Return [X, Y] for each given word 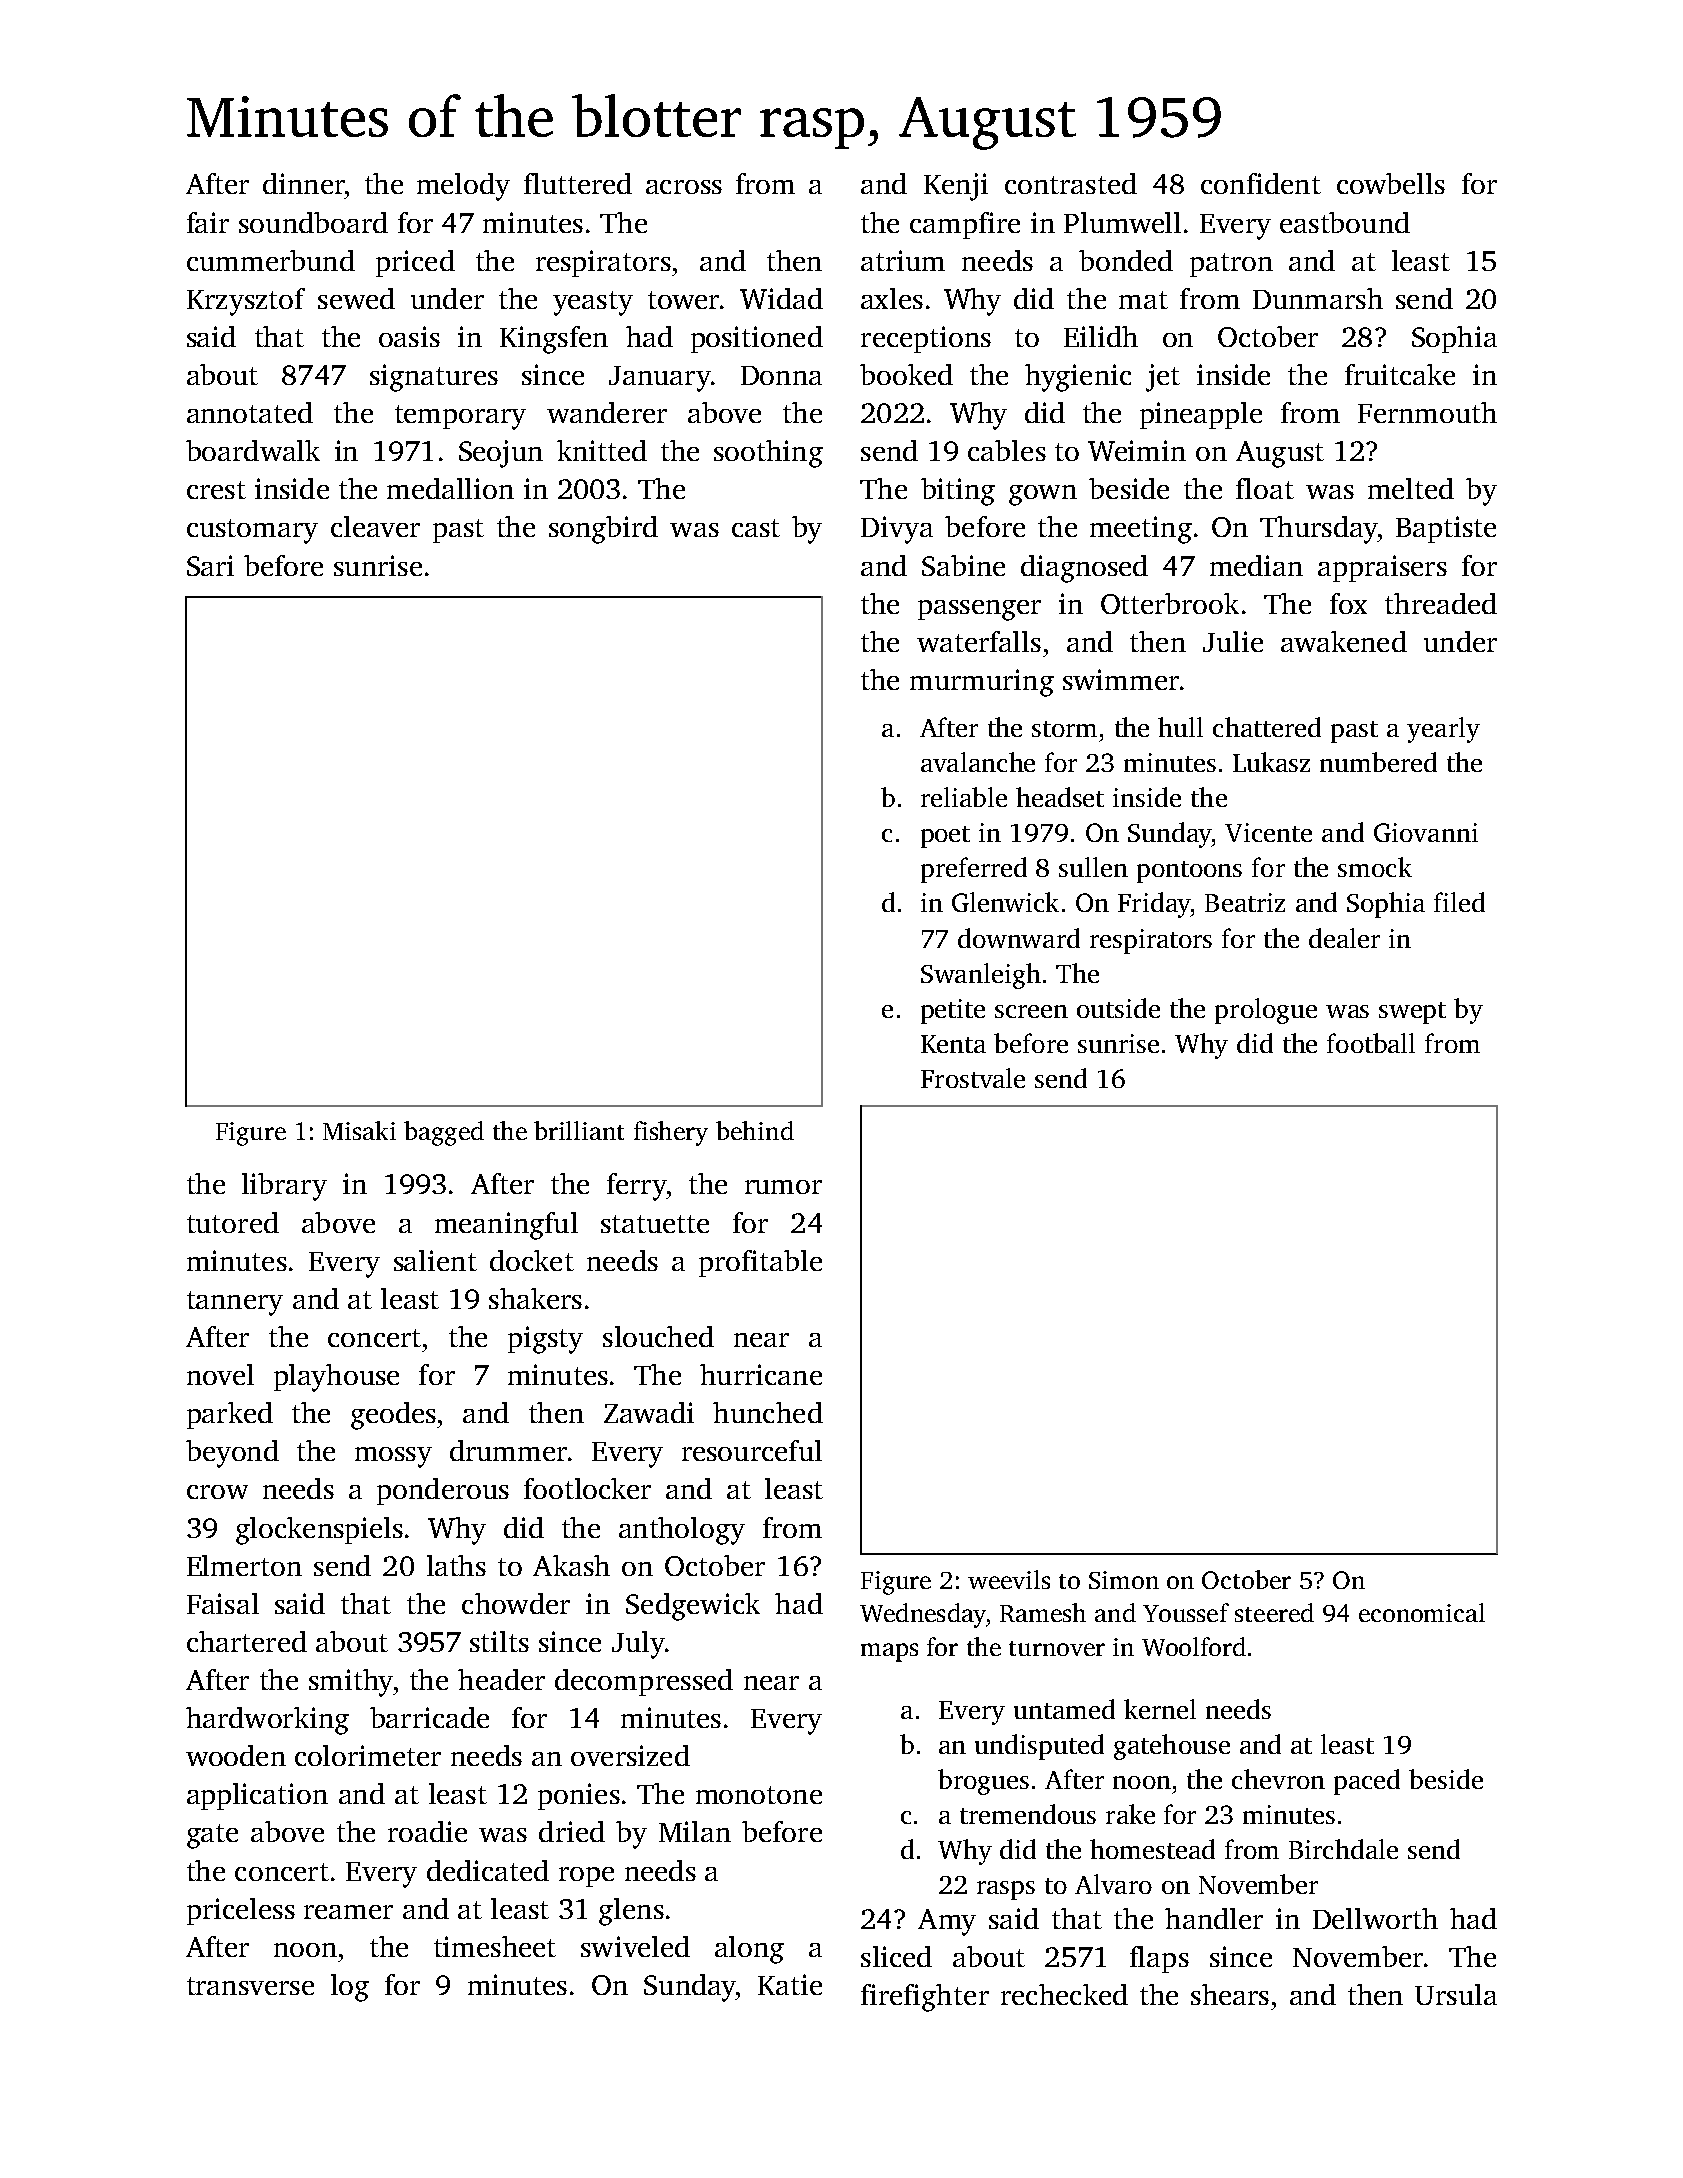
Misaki [359, 1130]
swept [1412, 1013]
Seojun [501, 454]
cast [756, 528]
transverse [250, 1986]
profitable [760, 1263]
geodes [393, 1416]
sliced [896, 1956]
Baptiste [1446, 529]
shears [1230, 1994]
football [1371, 1043]
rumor [783, 1187]
